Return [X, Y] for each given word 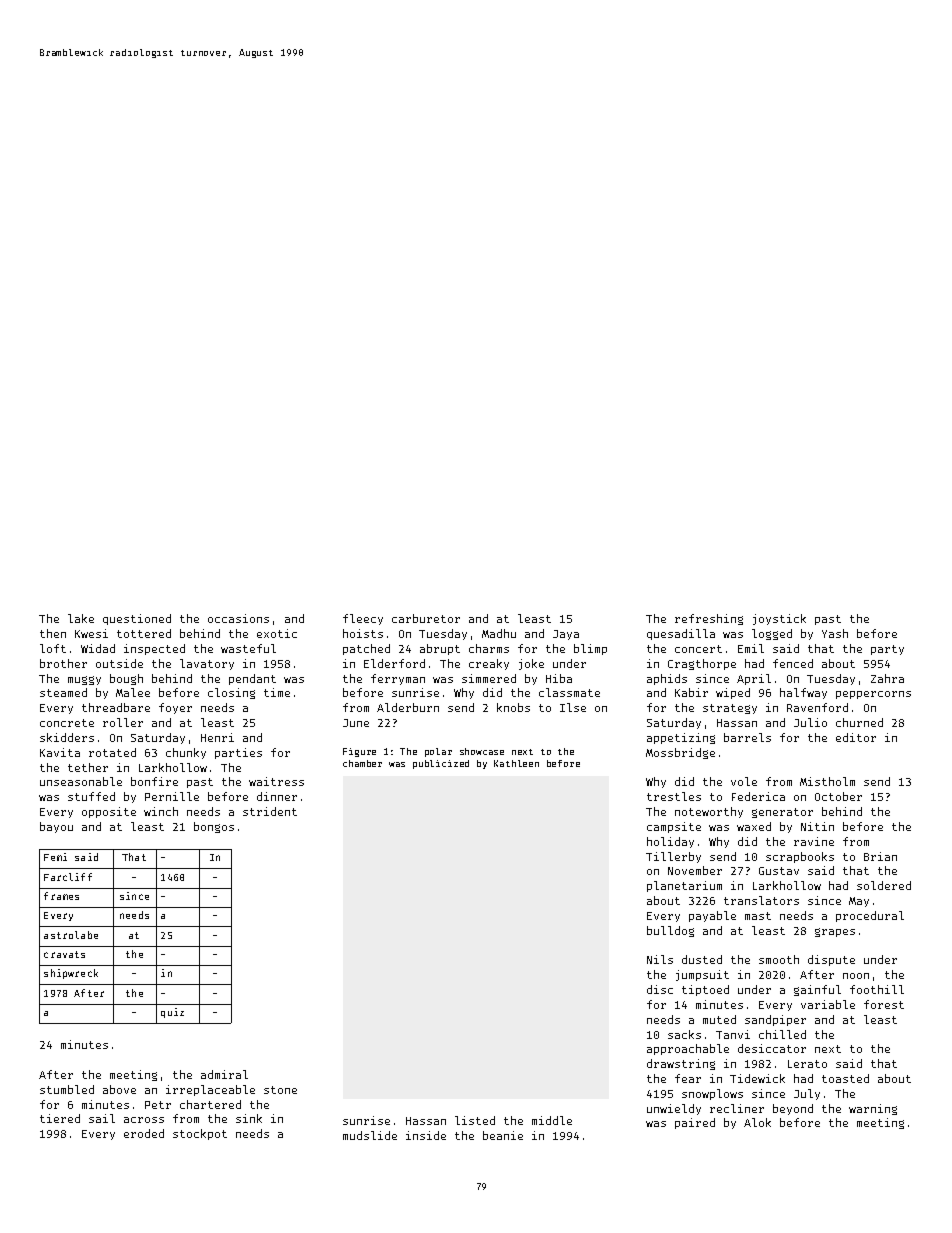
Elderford [394, 663]
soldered [884, 885]
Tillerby [673, 857]
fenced [793, 663]
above [119, 1089]
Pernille [172, 796]
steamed [63, 692]
